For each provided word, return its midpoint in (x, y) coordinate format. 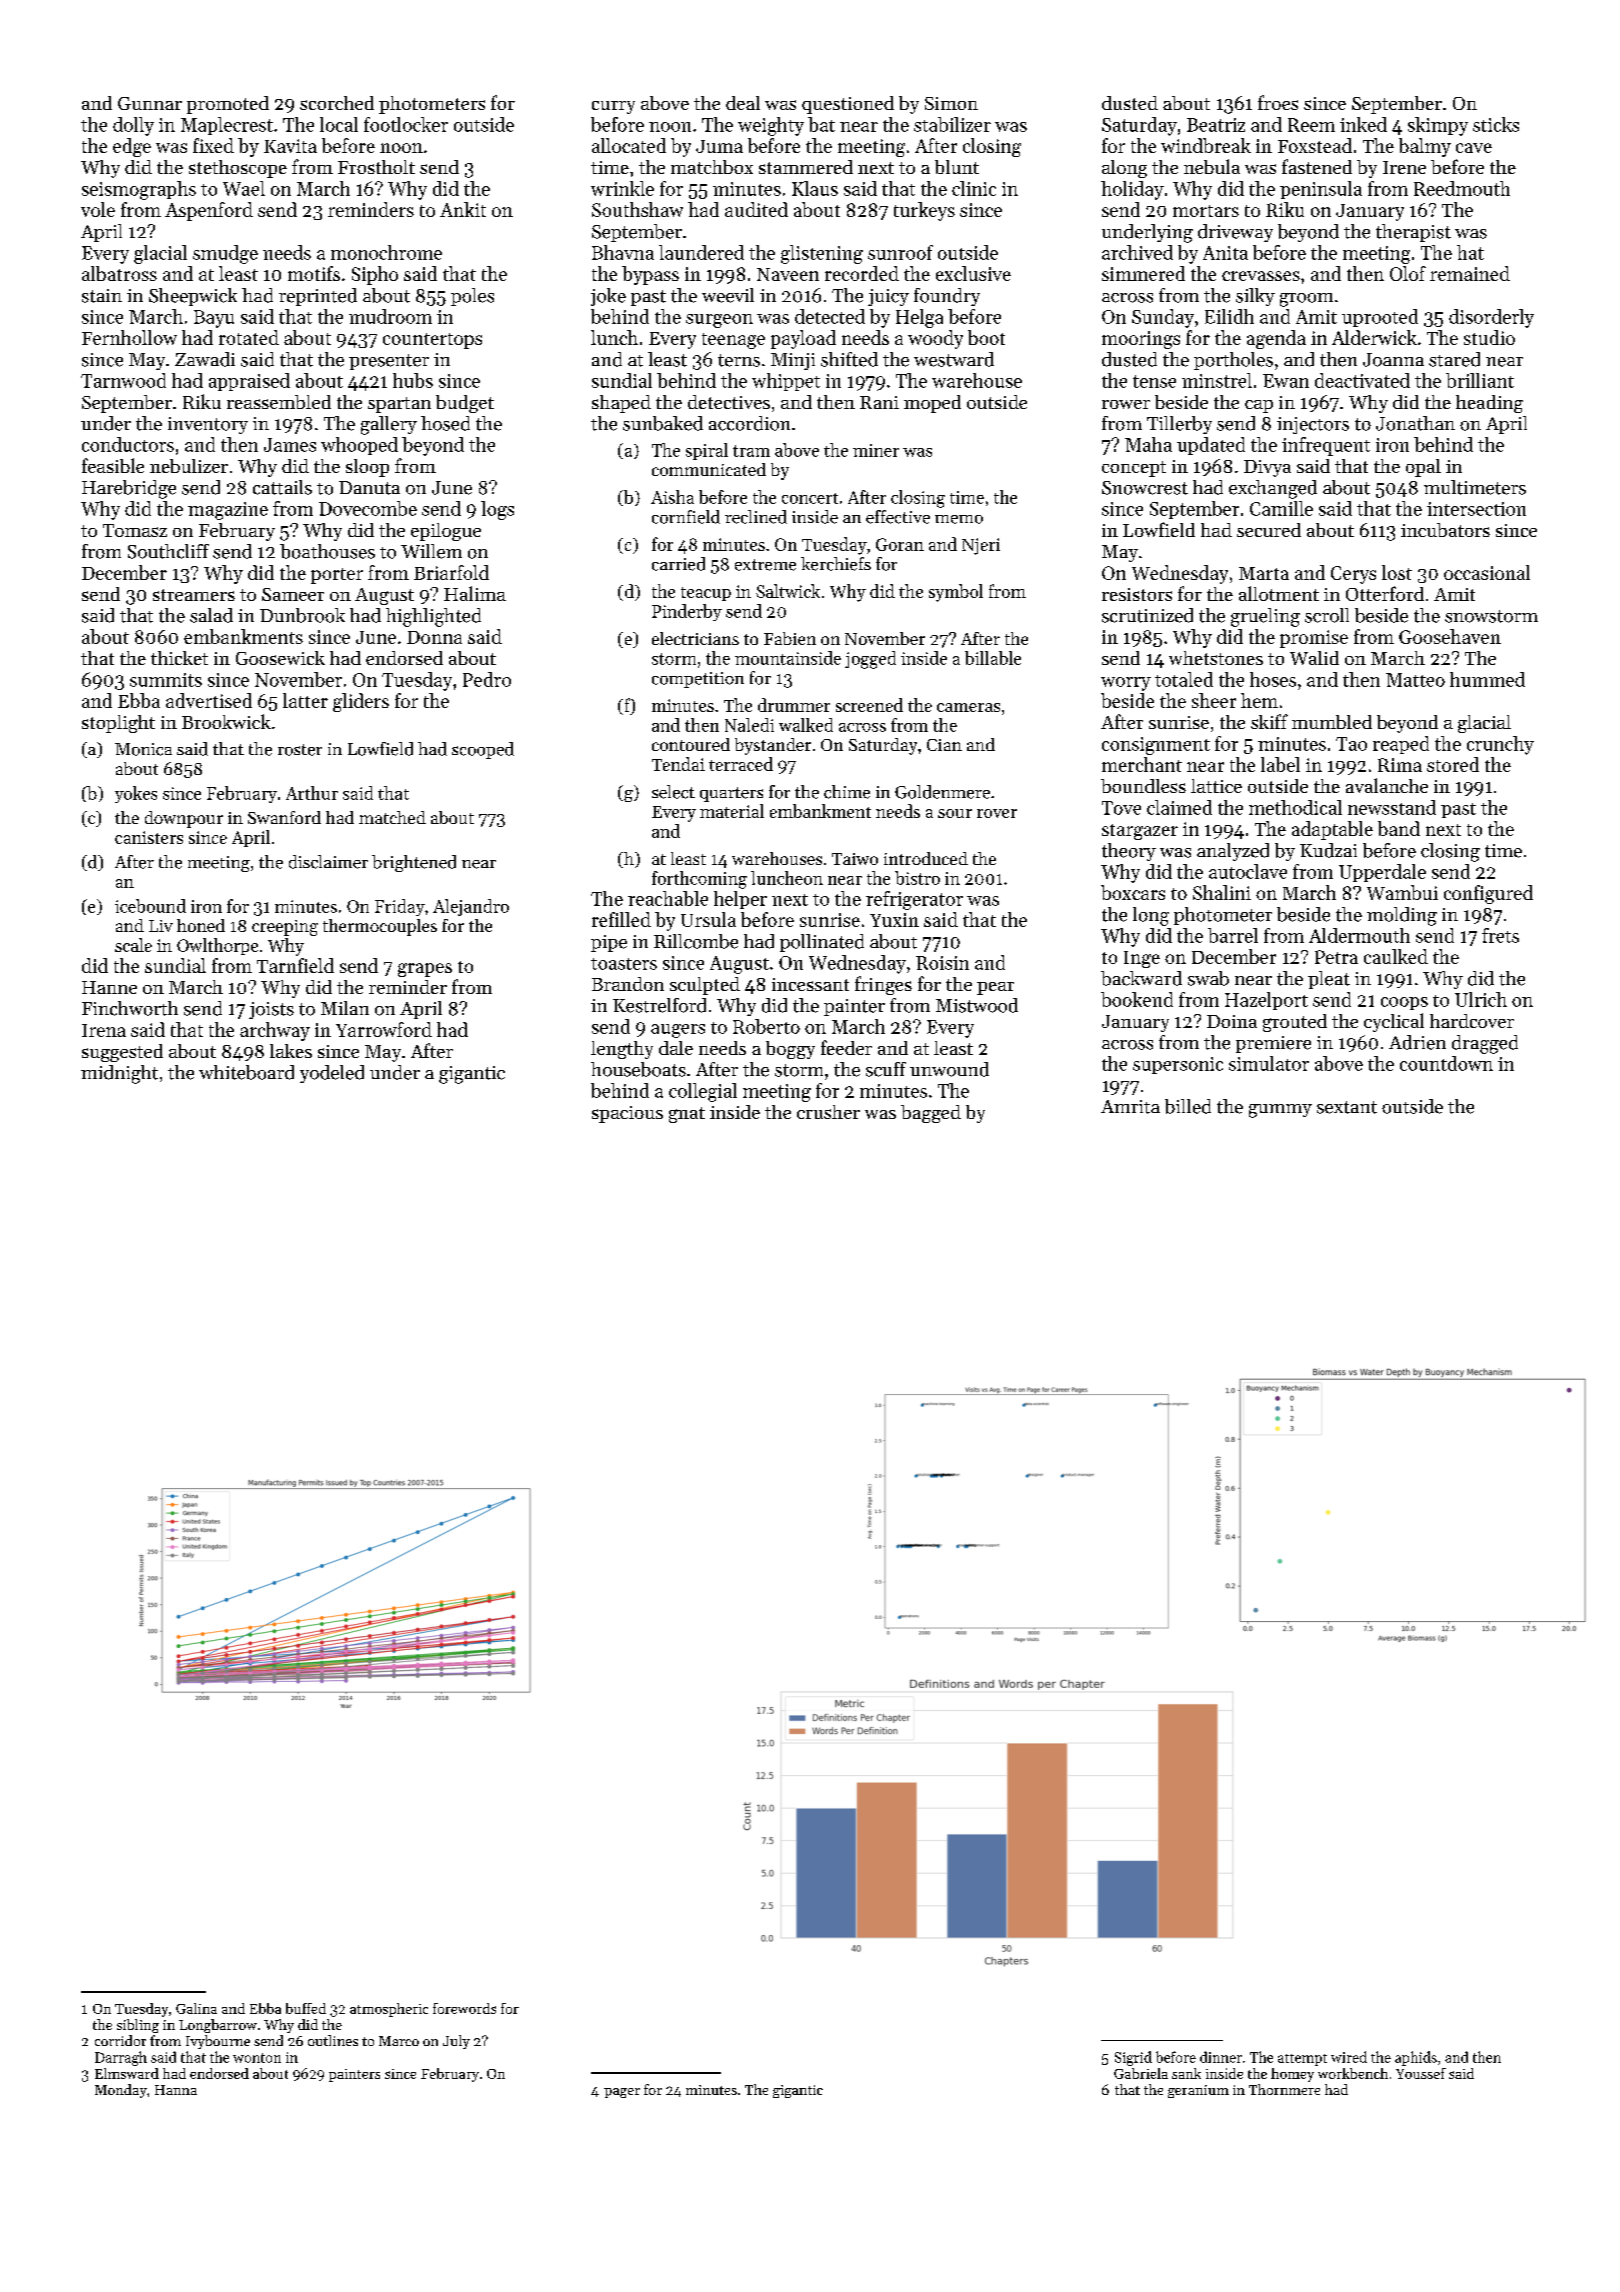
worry (1126, 684)
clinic (974, 188)
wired (1349, 2057)
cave (1474, 148)
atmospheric (389, 2010)
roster (300, 750)
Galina (196, 2008)
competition (698, 680)
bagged (931, 1114)
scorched (337, 103)
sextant (1347, 1107)
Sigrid (1133, 2058)
